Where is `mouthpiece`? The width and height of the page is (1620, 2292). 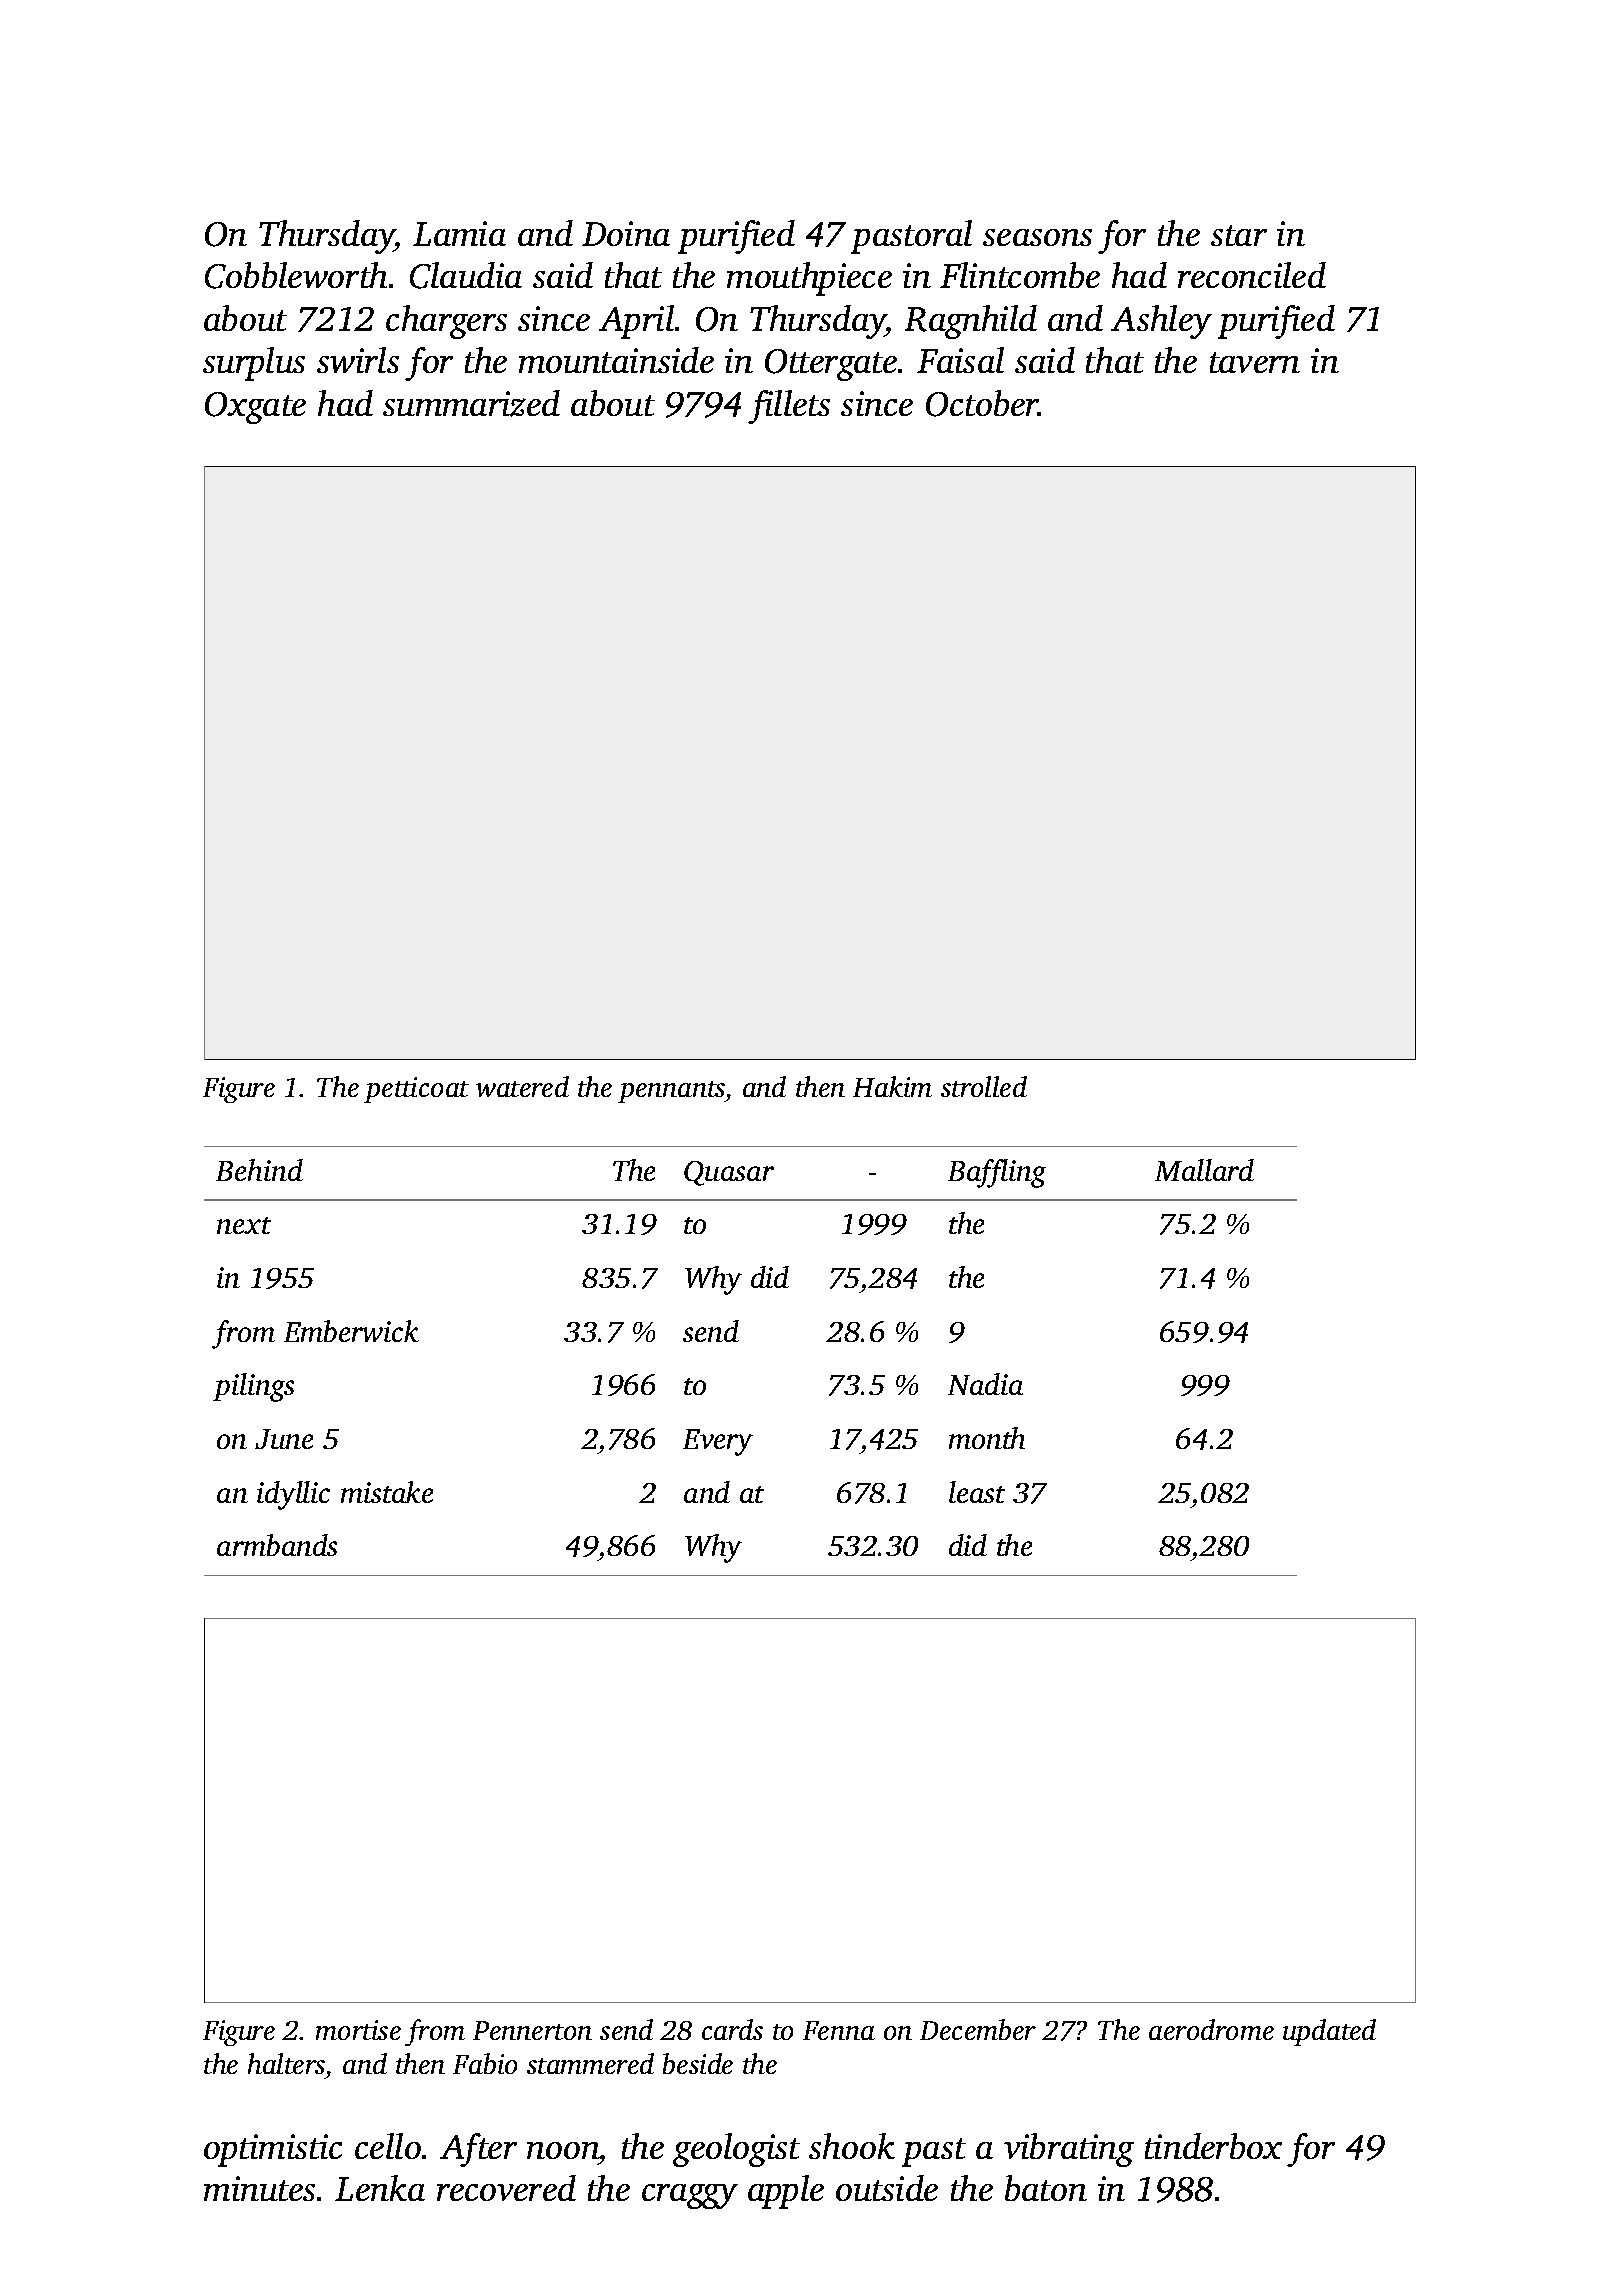
mouthpiece is located at coordinates (809, 279).
